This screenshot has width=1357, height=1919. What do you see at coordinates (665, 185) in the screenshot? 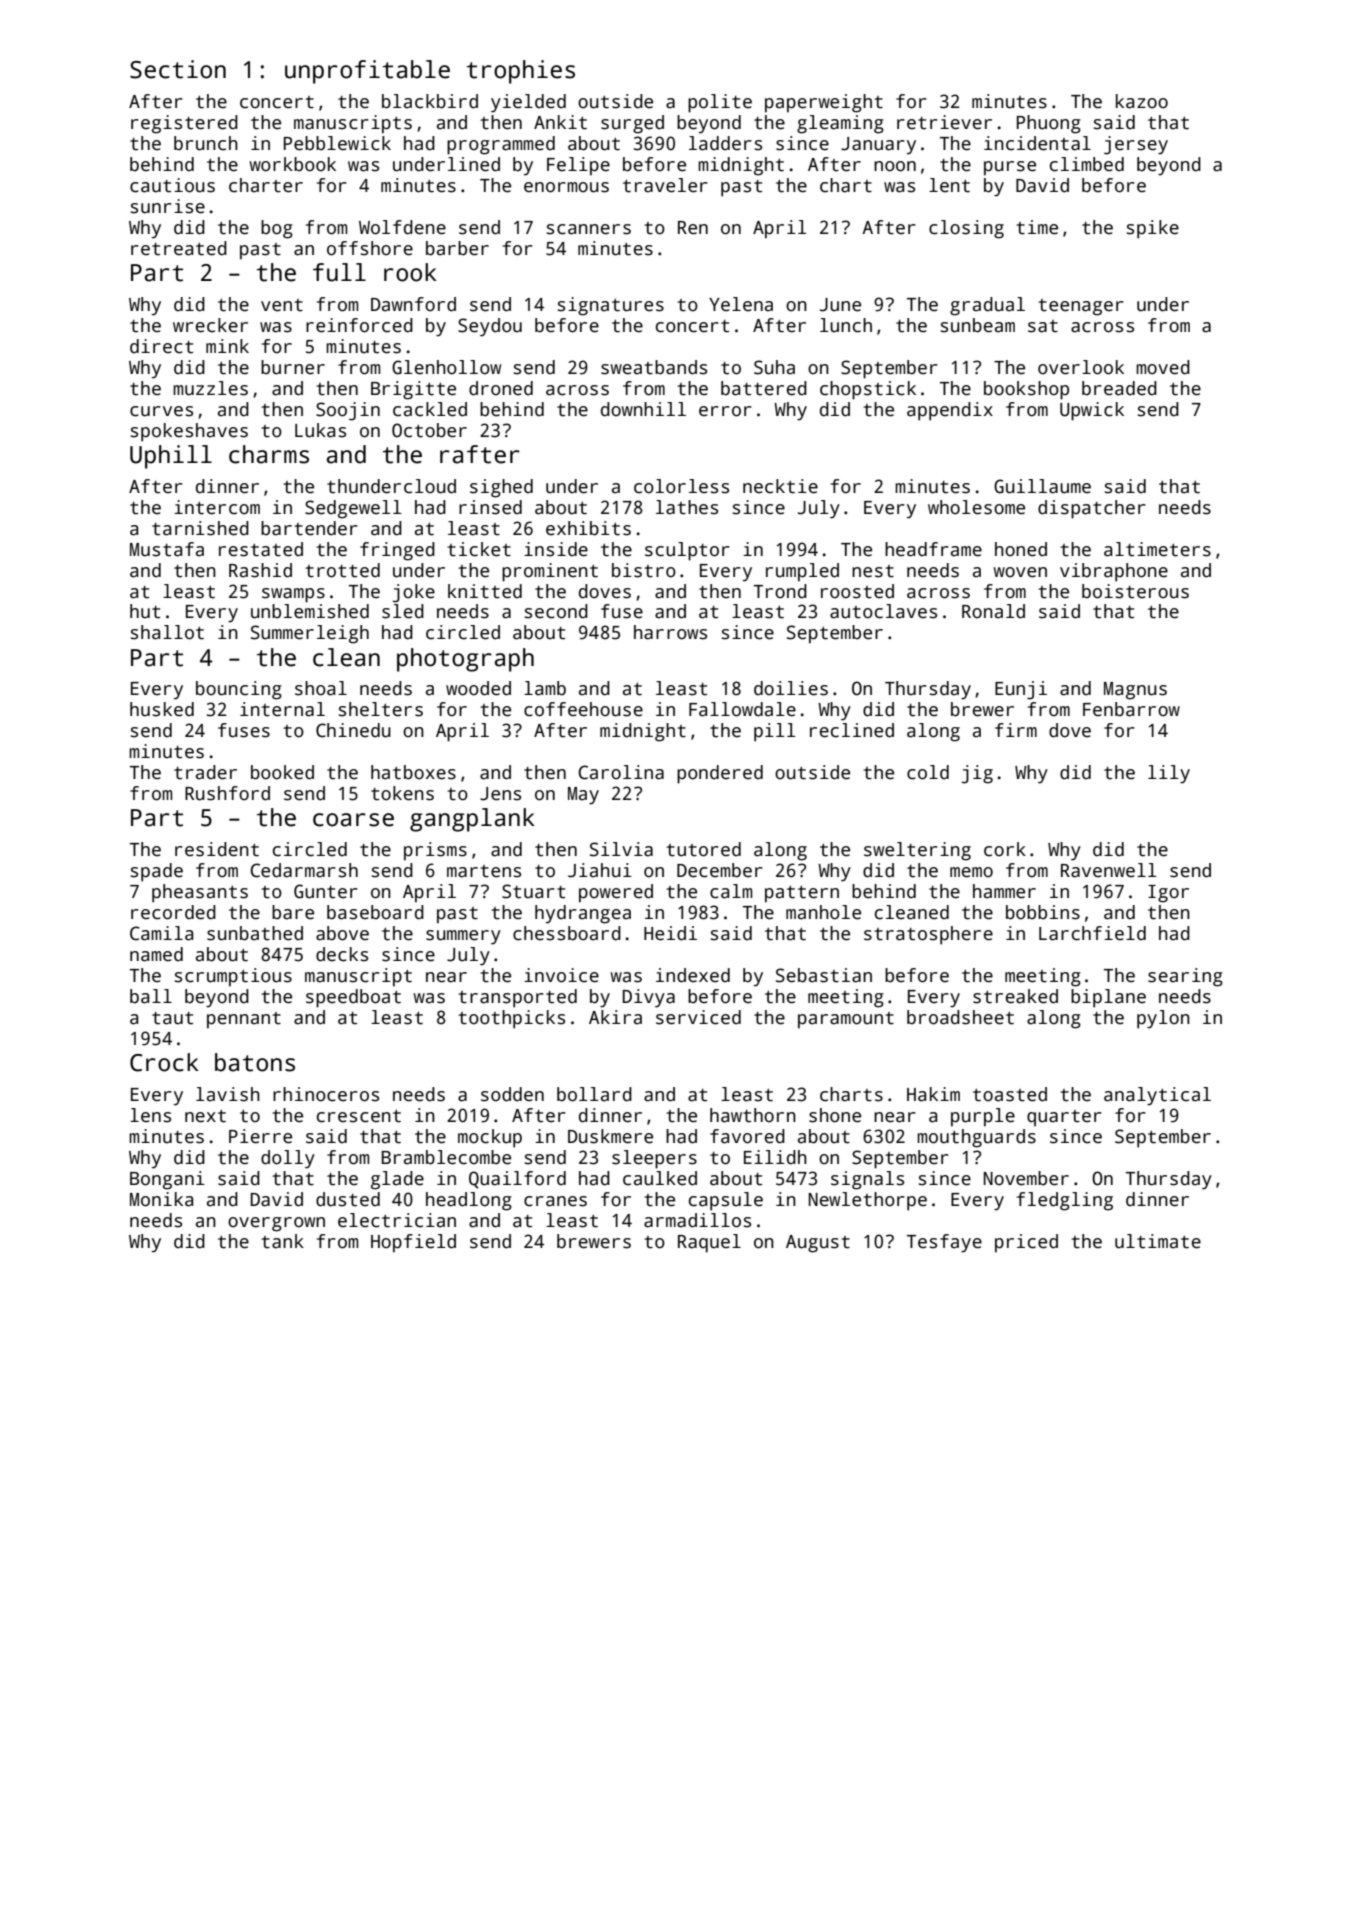
I see `traveler` at bounding box center [665, 185].
